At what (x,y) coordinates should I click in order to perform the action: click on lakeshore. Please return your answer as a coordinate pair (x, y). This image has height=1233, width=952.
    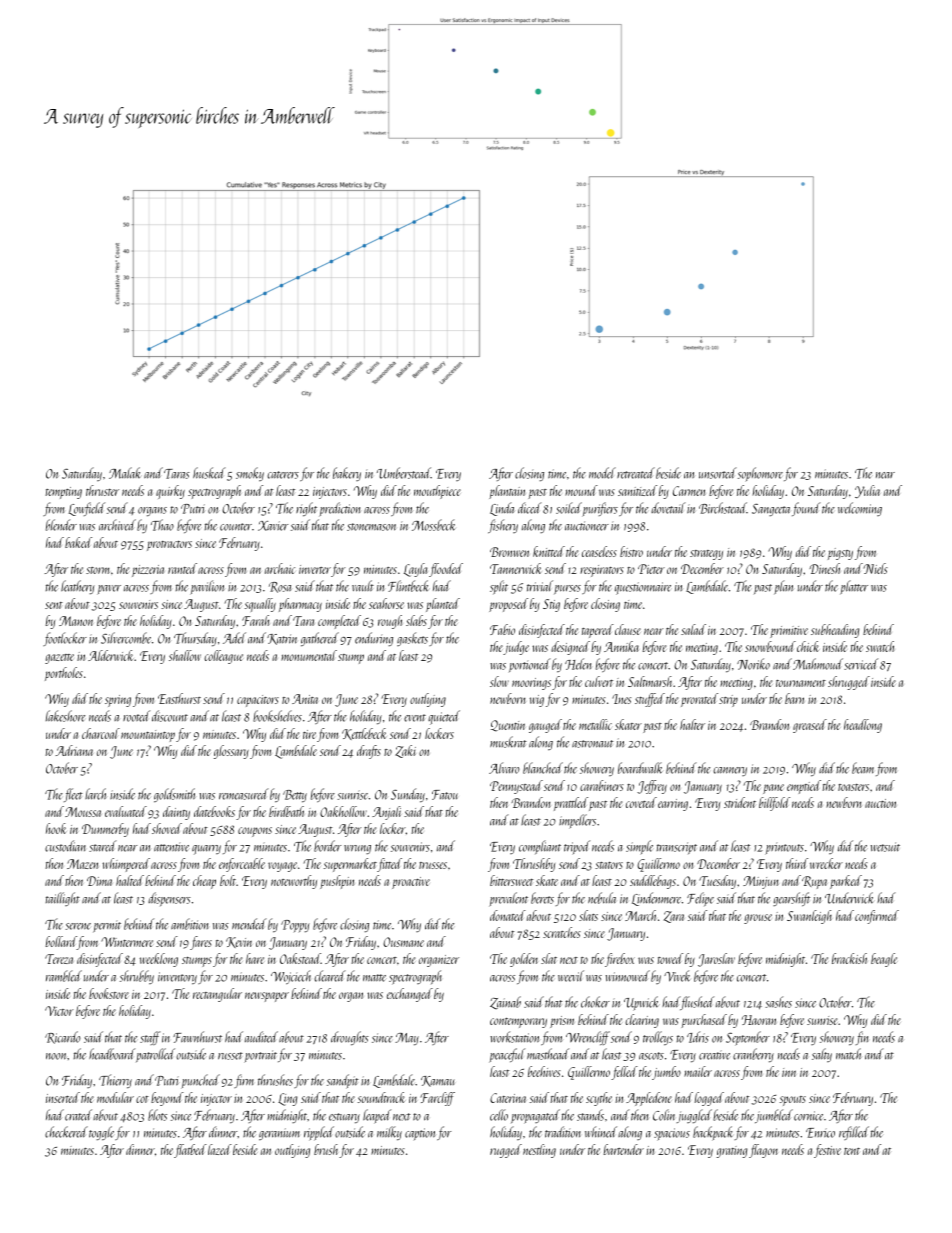
    Looking at the image, I should click on (65, 716).
